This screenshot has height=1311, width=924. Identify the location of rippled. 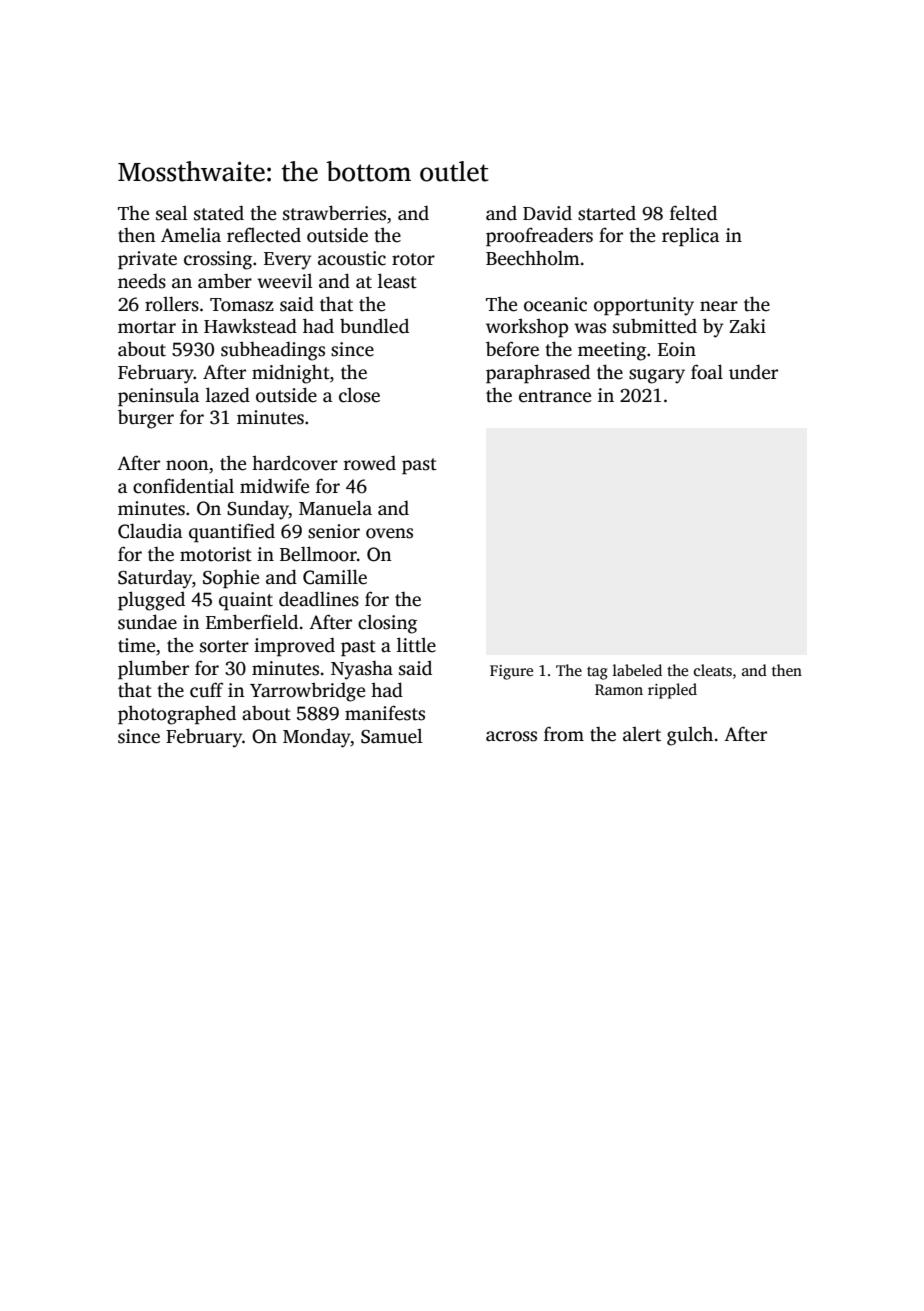
(672, 691).
